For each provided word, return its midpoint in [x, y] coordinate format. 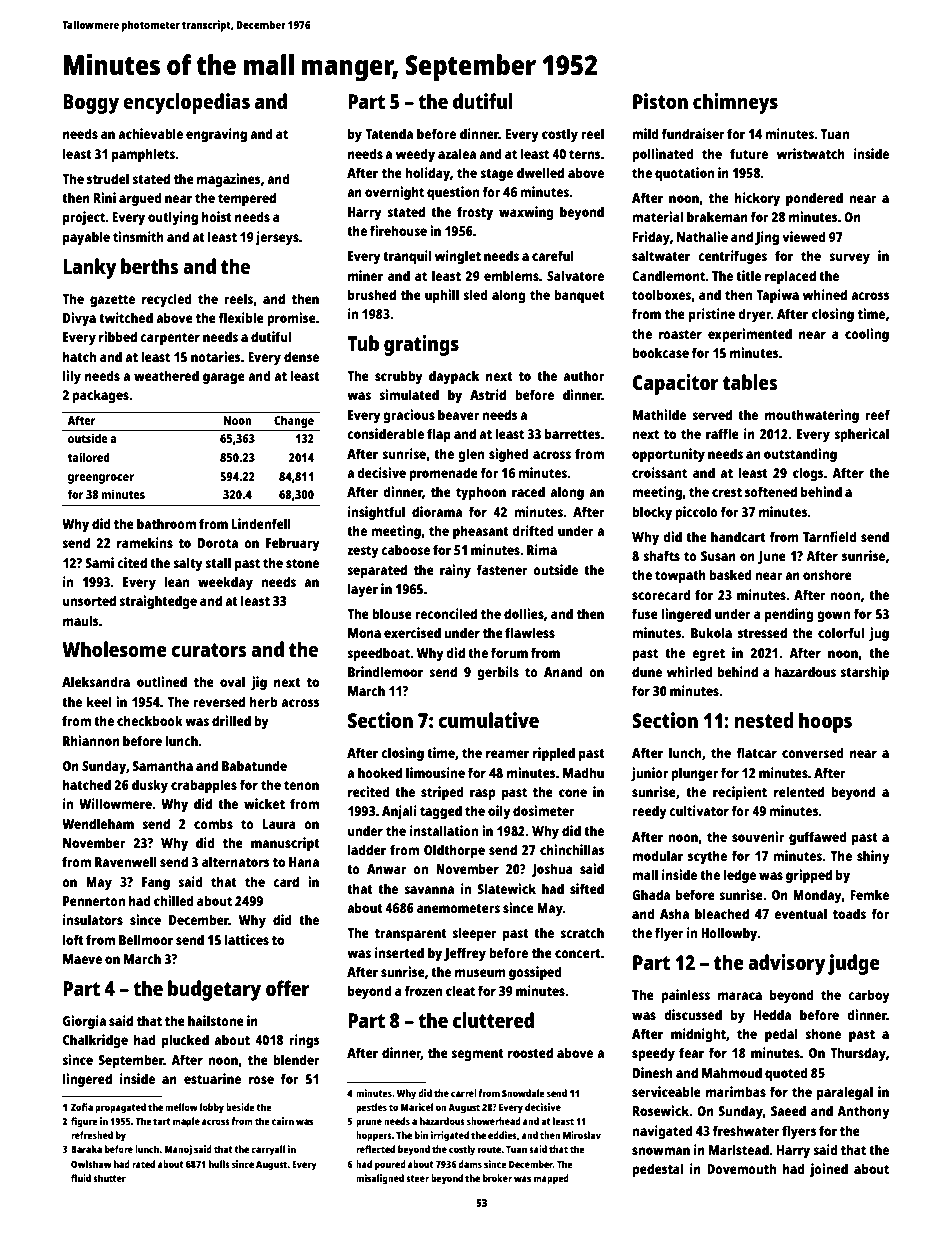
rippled [554, 754]
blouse [392, 613]
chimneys [735, 103]
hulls [219, 1164]
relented [799, 791]
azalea [457, 153]
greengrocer [101, 479]
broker [497, 1178]
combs [213, 823]
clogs [808, 474]
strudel [108, 178]
